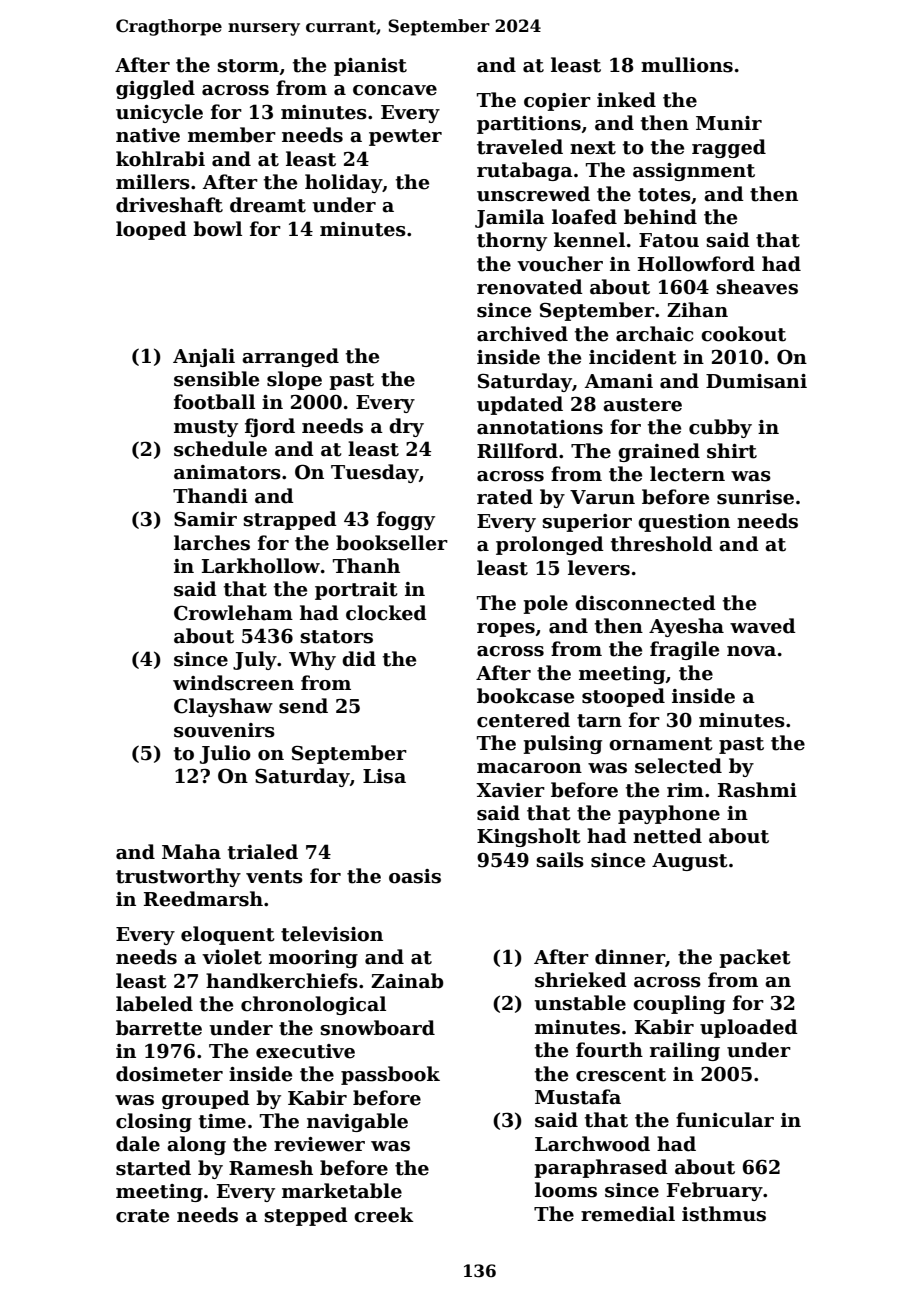 Image resolution: width=924 pixels, height=1314 pixels. I want to click on Lisa, so click(384, 776).
